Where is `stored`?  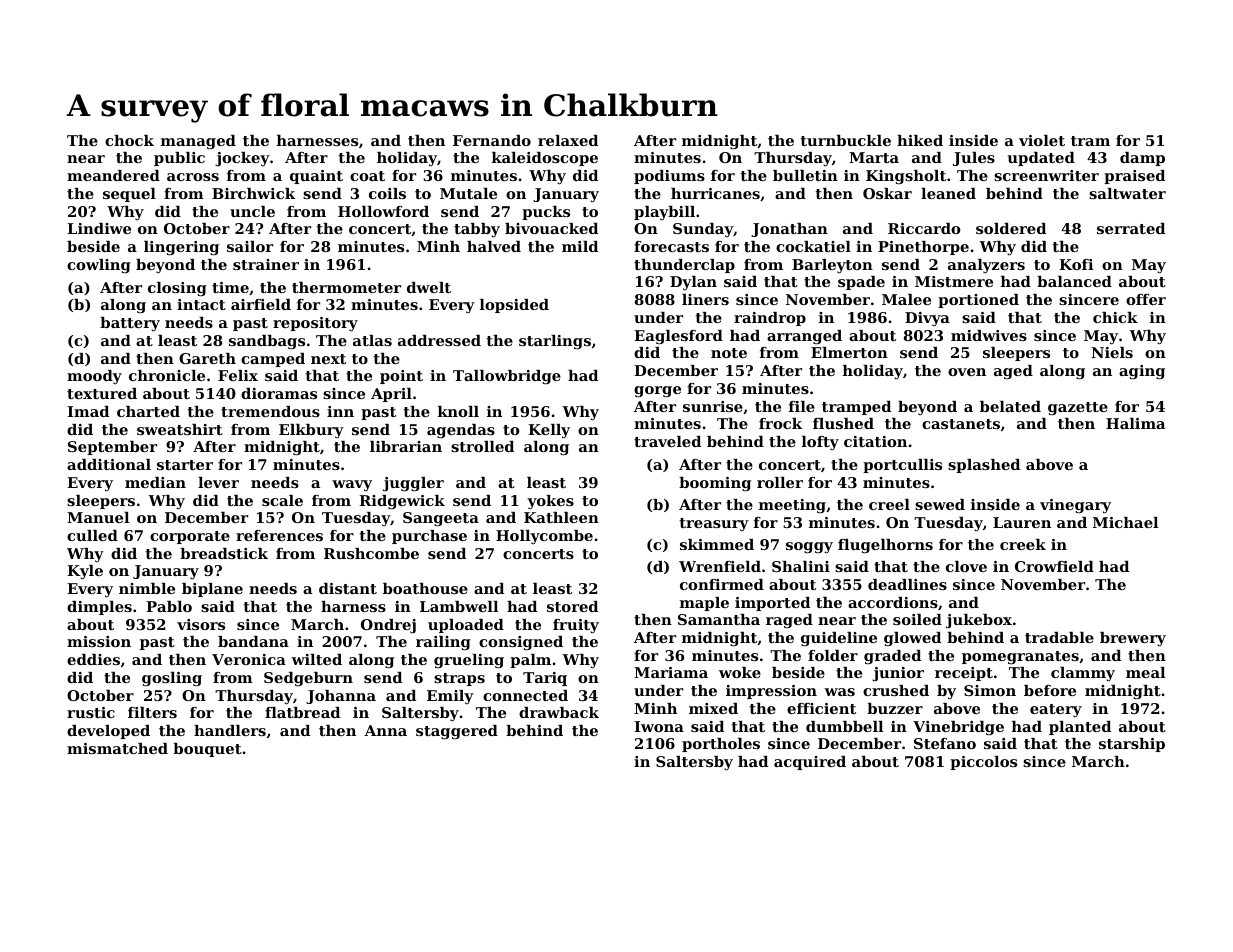 stored is located at coordinates (572, 606).
